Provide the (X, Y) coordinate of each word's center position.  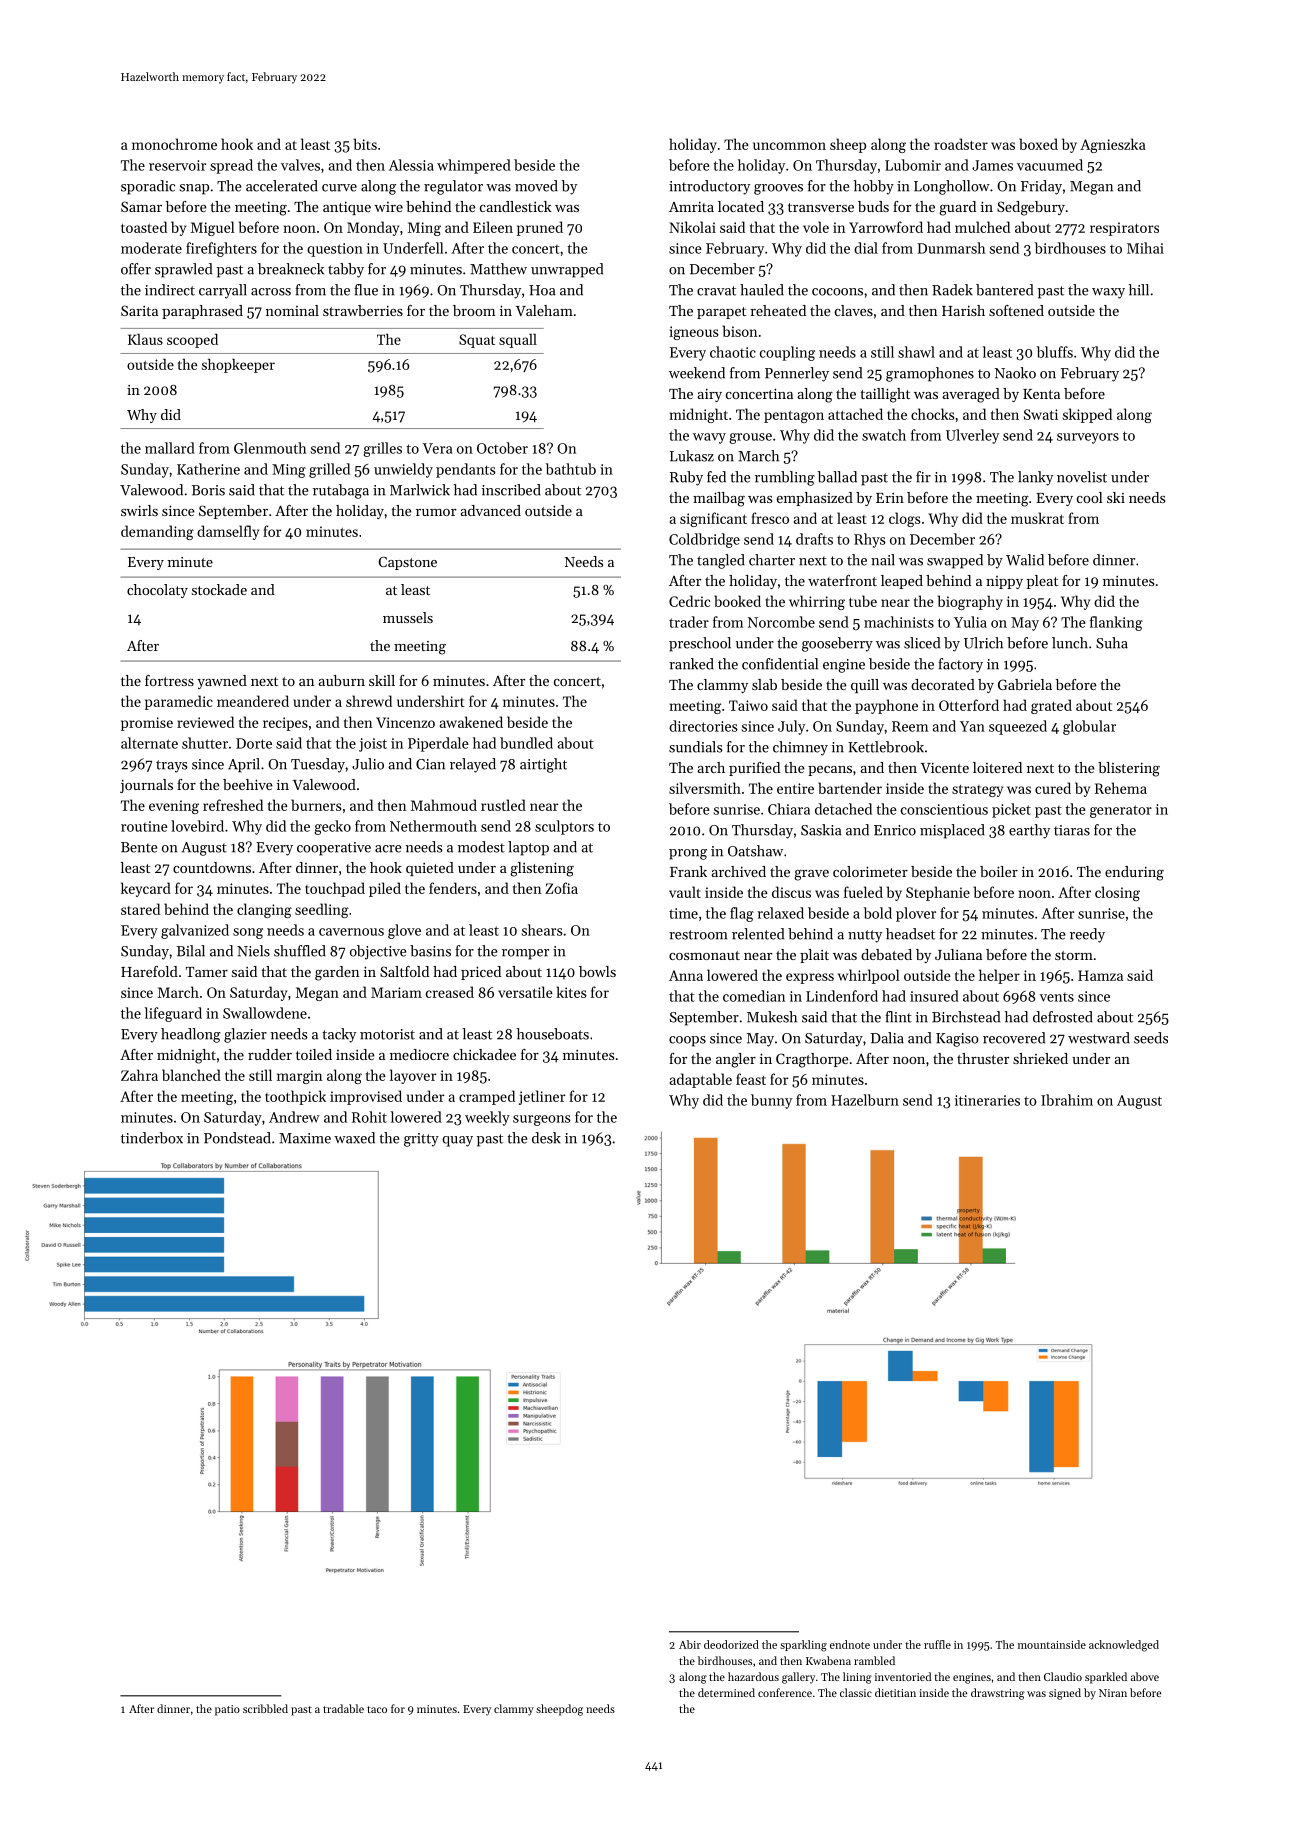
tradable (343, 1708)
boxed (1038, 144)
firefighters (221, 249)
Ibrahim (1067, 1100)
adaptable (701, 1080)
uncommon (789, 146)
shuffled (300, 951)
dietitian (895, 1692)
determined (726, 1692)
